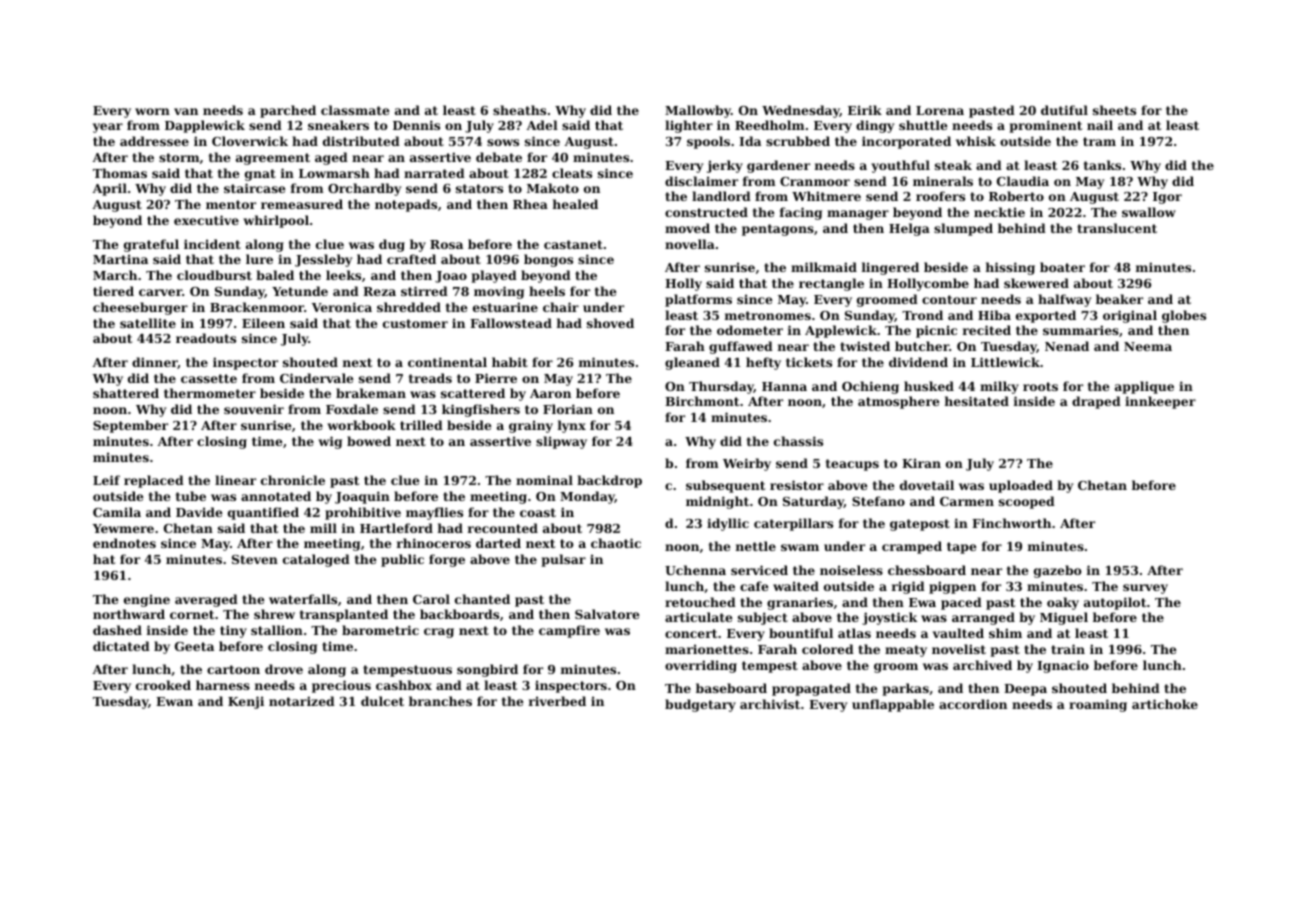 This screenshot has height=924, width=1308. Describe the element at coordinates (434, 173) in the screenshot. I see `narrated` at that location.
